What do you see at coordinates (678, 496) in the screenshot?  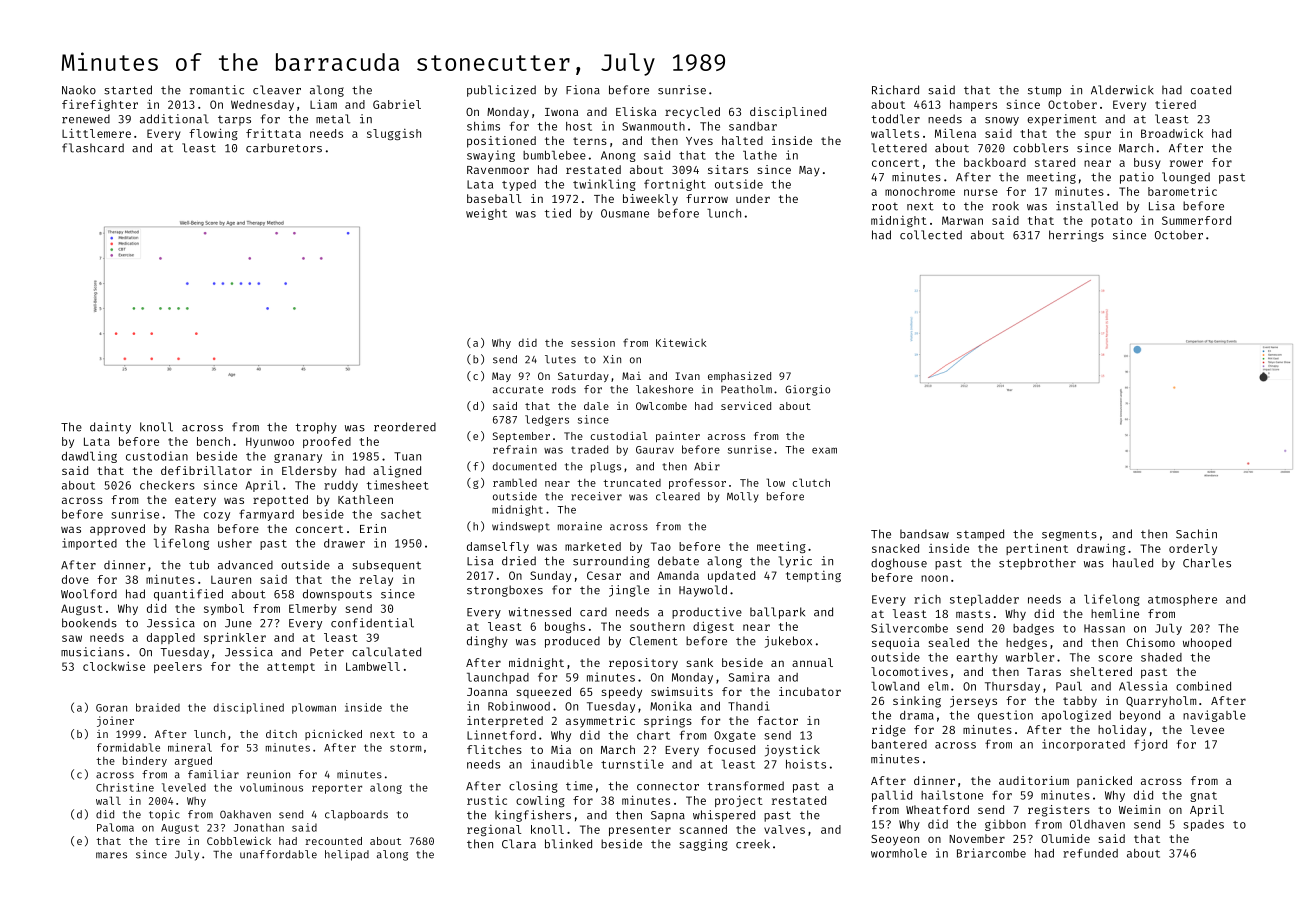 I see `cleared` at bounding box center [678, 496].
